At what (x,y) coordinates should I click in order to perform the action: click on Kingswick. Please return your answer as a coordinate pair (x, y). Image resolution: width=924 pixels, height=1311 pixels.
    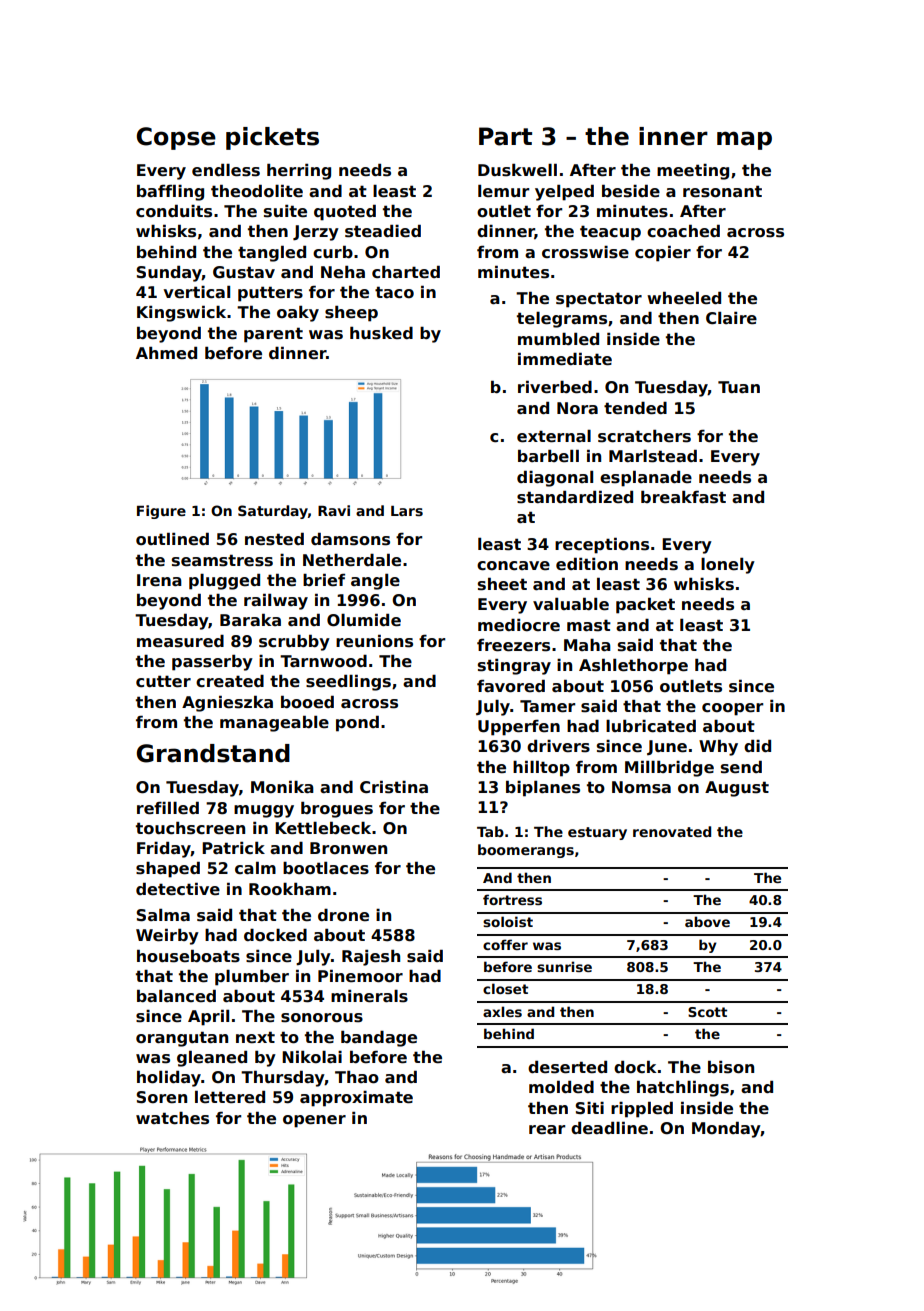
    Looking at the image, I should click on (181, 313).
